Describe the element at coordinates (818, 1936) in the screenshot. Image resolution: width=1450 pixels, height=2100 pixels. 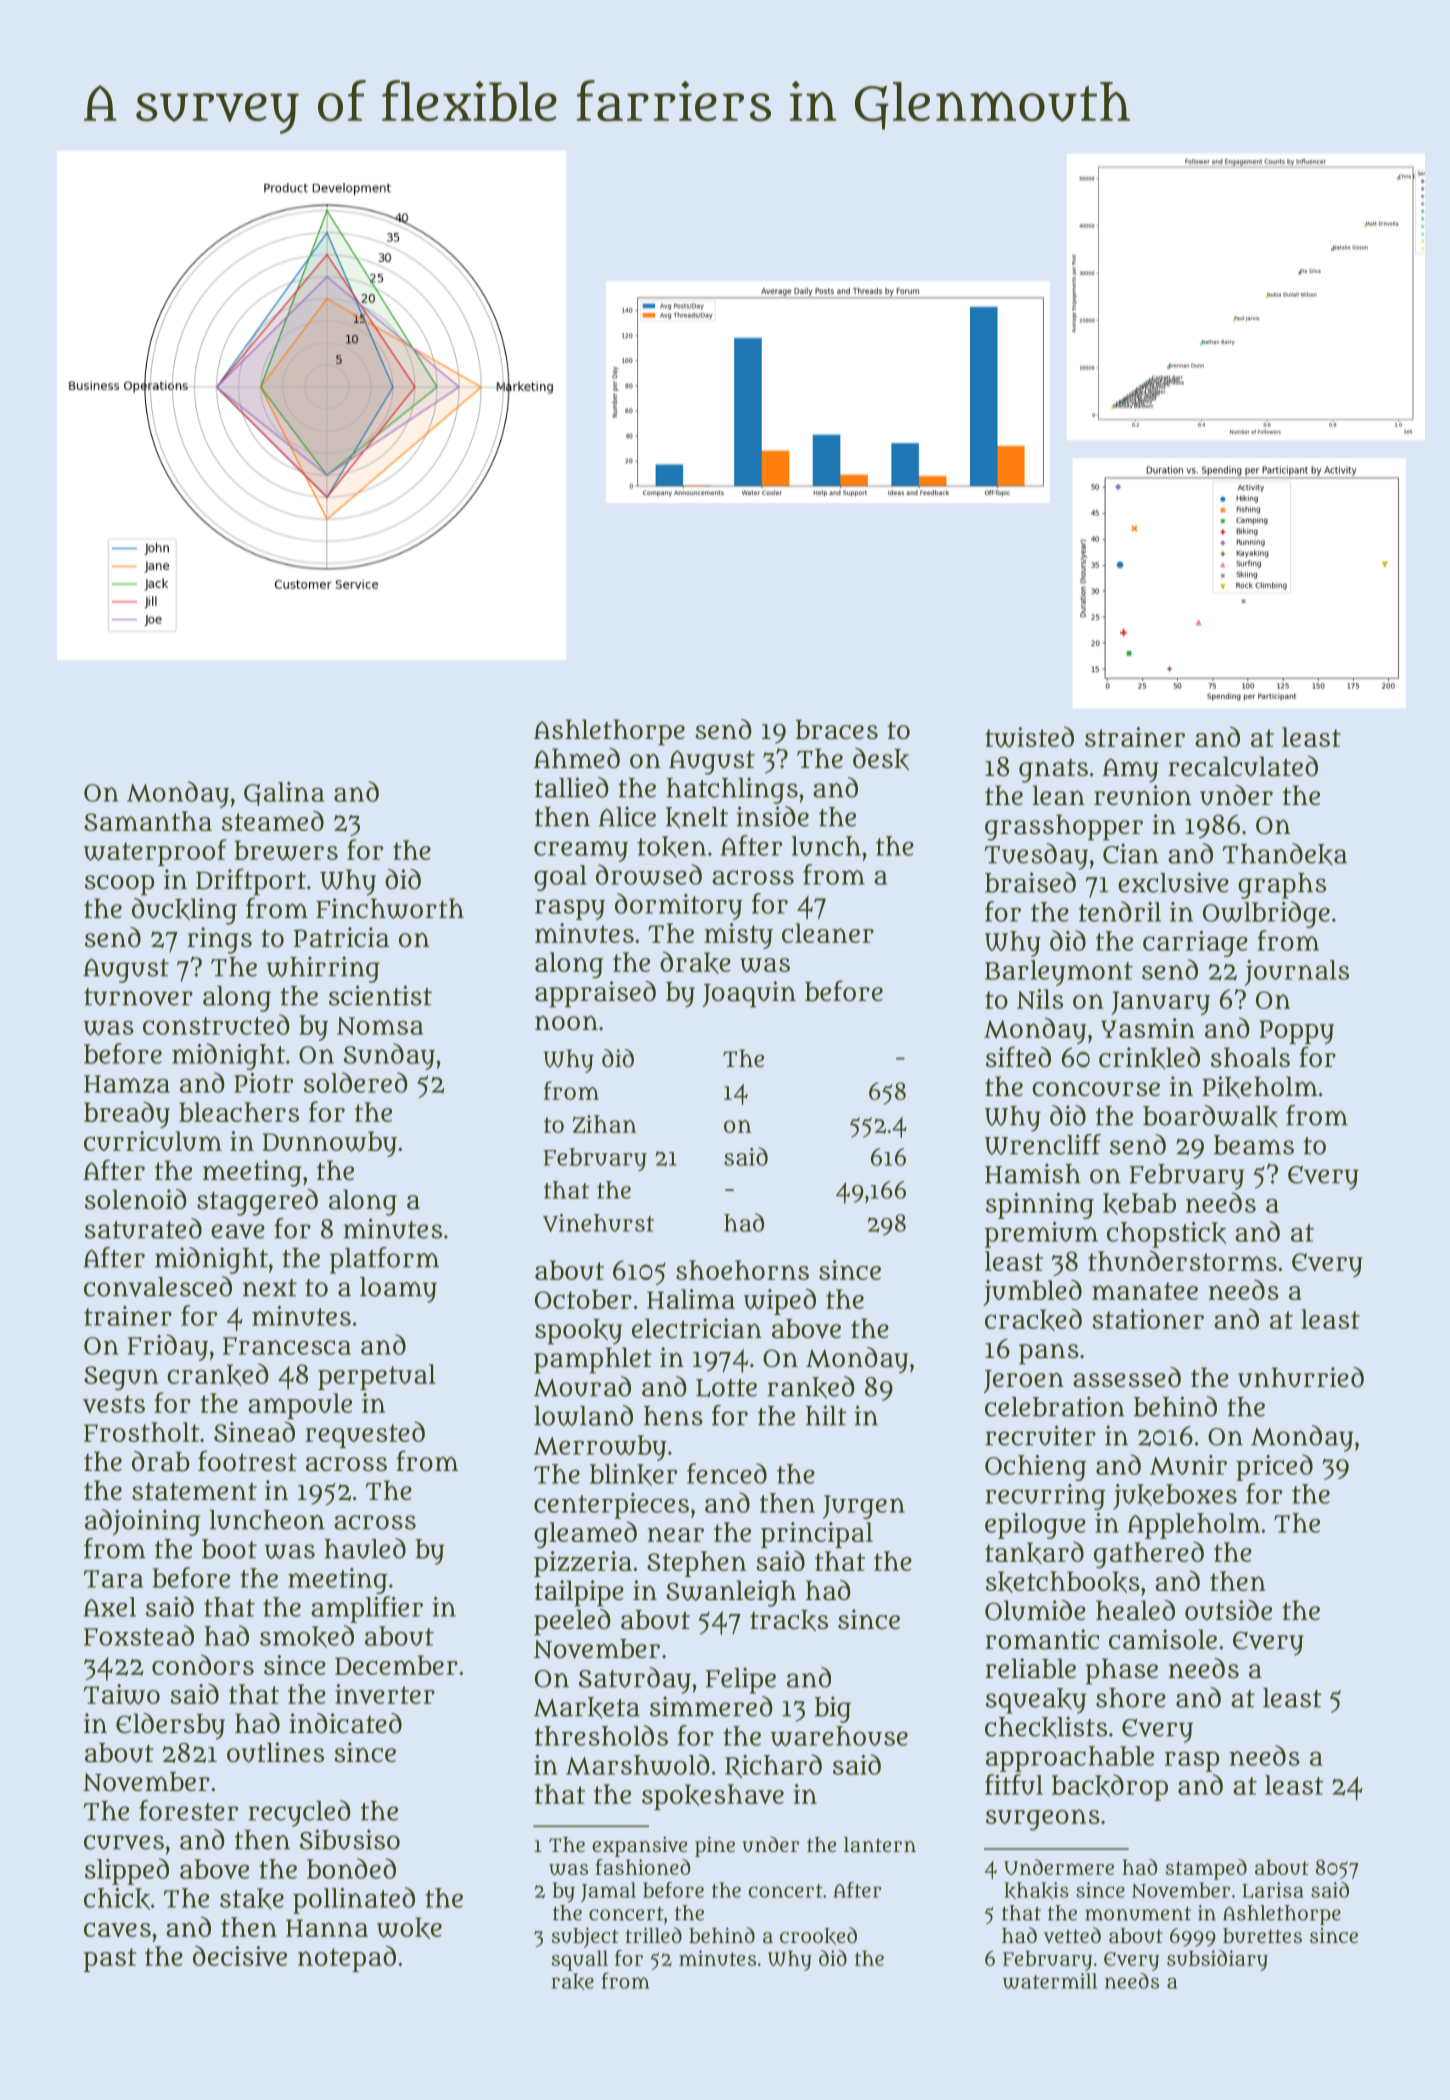
I see `crooked` at that location.
